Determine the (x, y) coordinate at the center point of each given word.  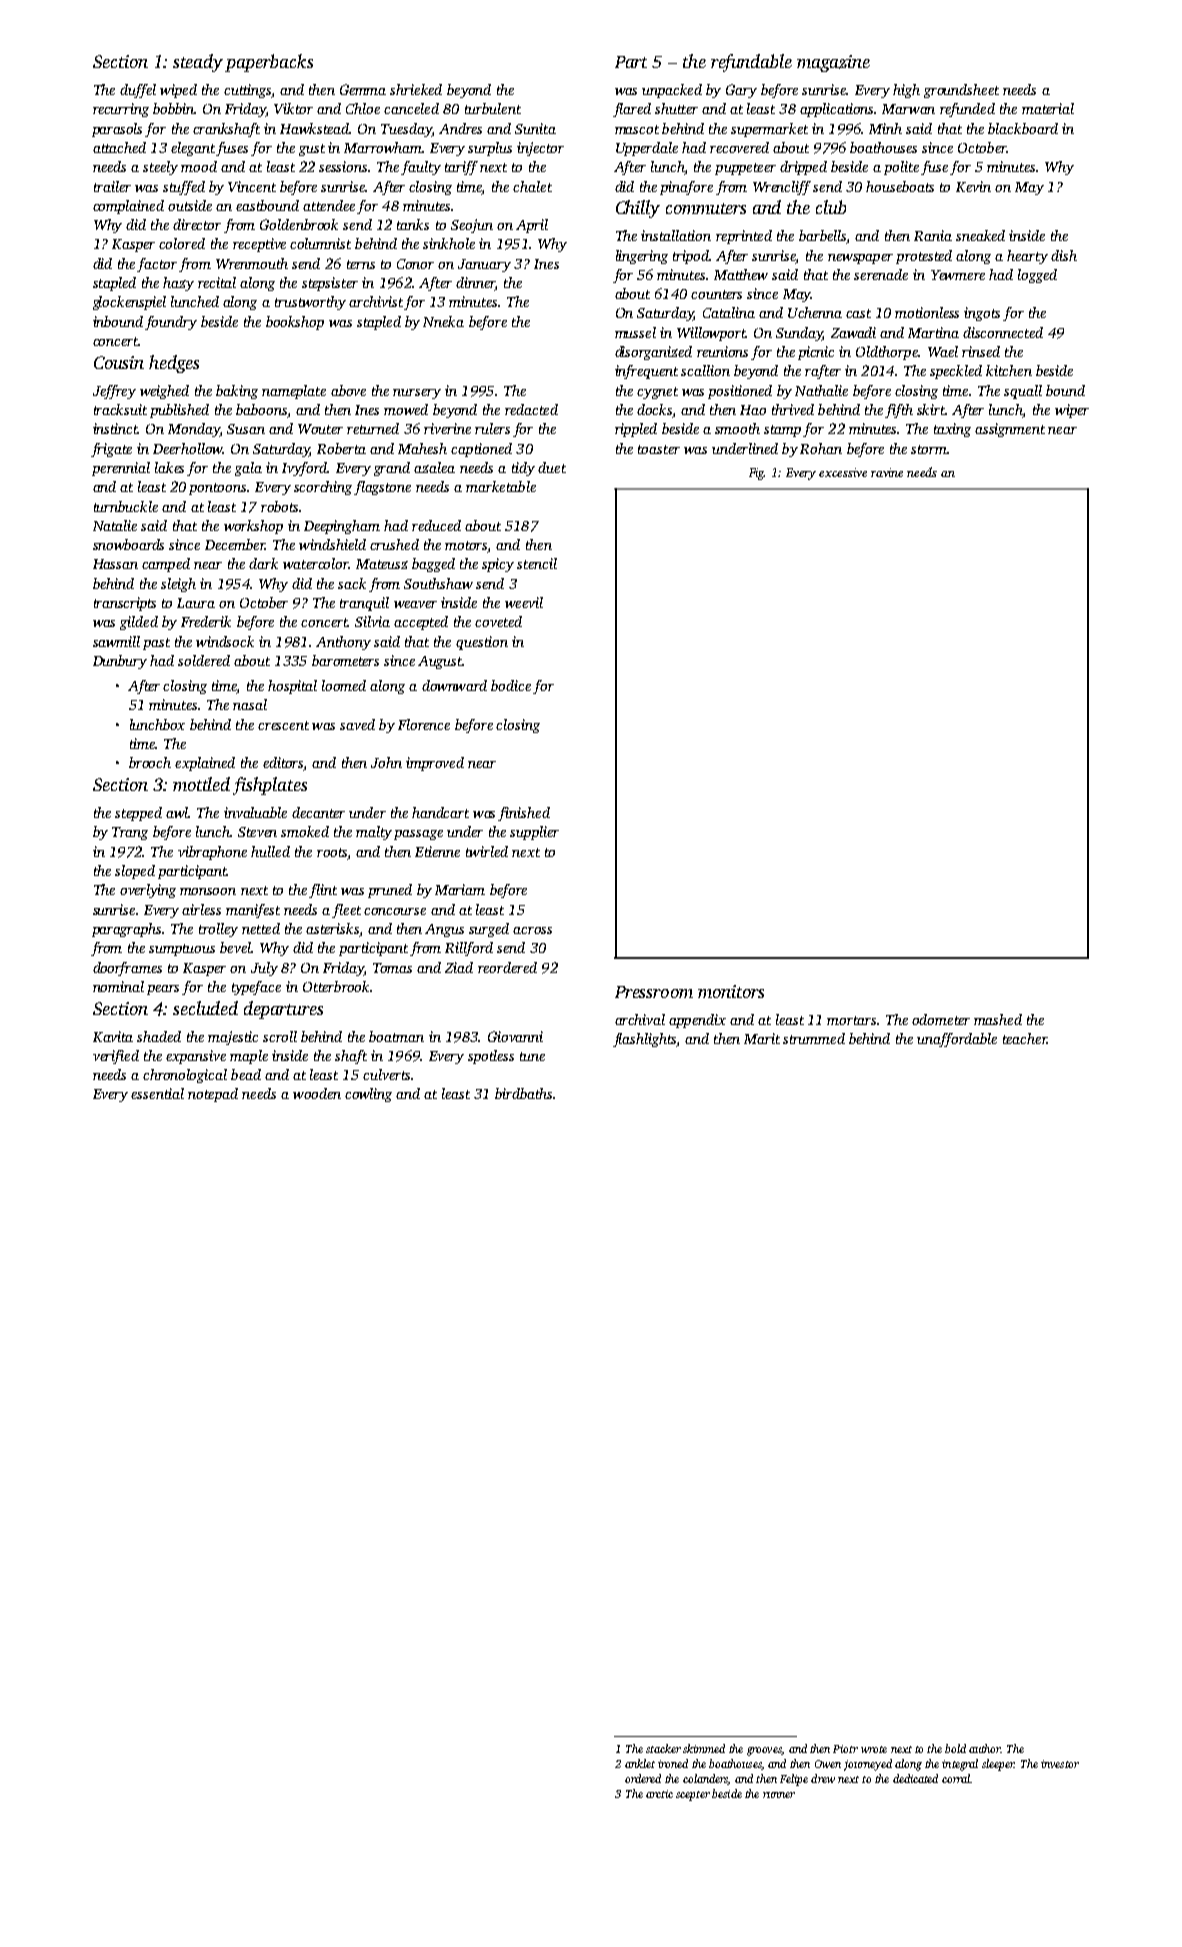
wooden (317, 1093)
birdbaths (523, 1093)
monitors (731, 991)
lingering (642, 257)
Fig (757, 474)
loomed (344, 685)
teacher (1025, 1038)
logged (1037, 276)
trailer (112, 186)
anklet (640, 1763)
